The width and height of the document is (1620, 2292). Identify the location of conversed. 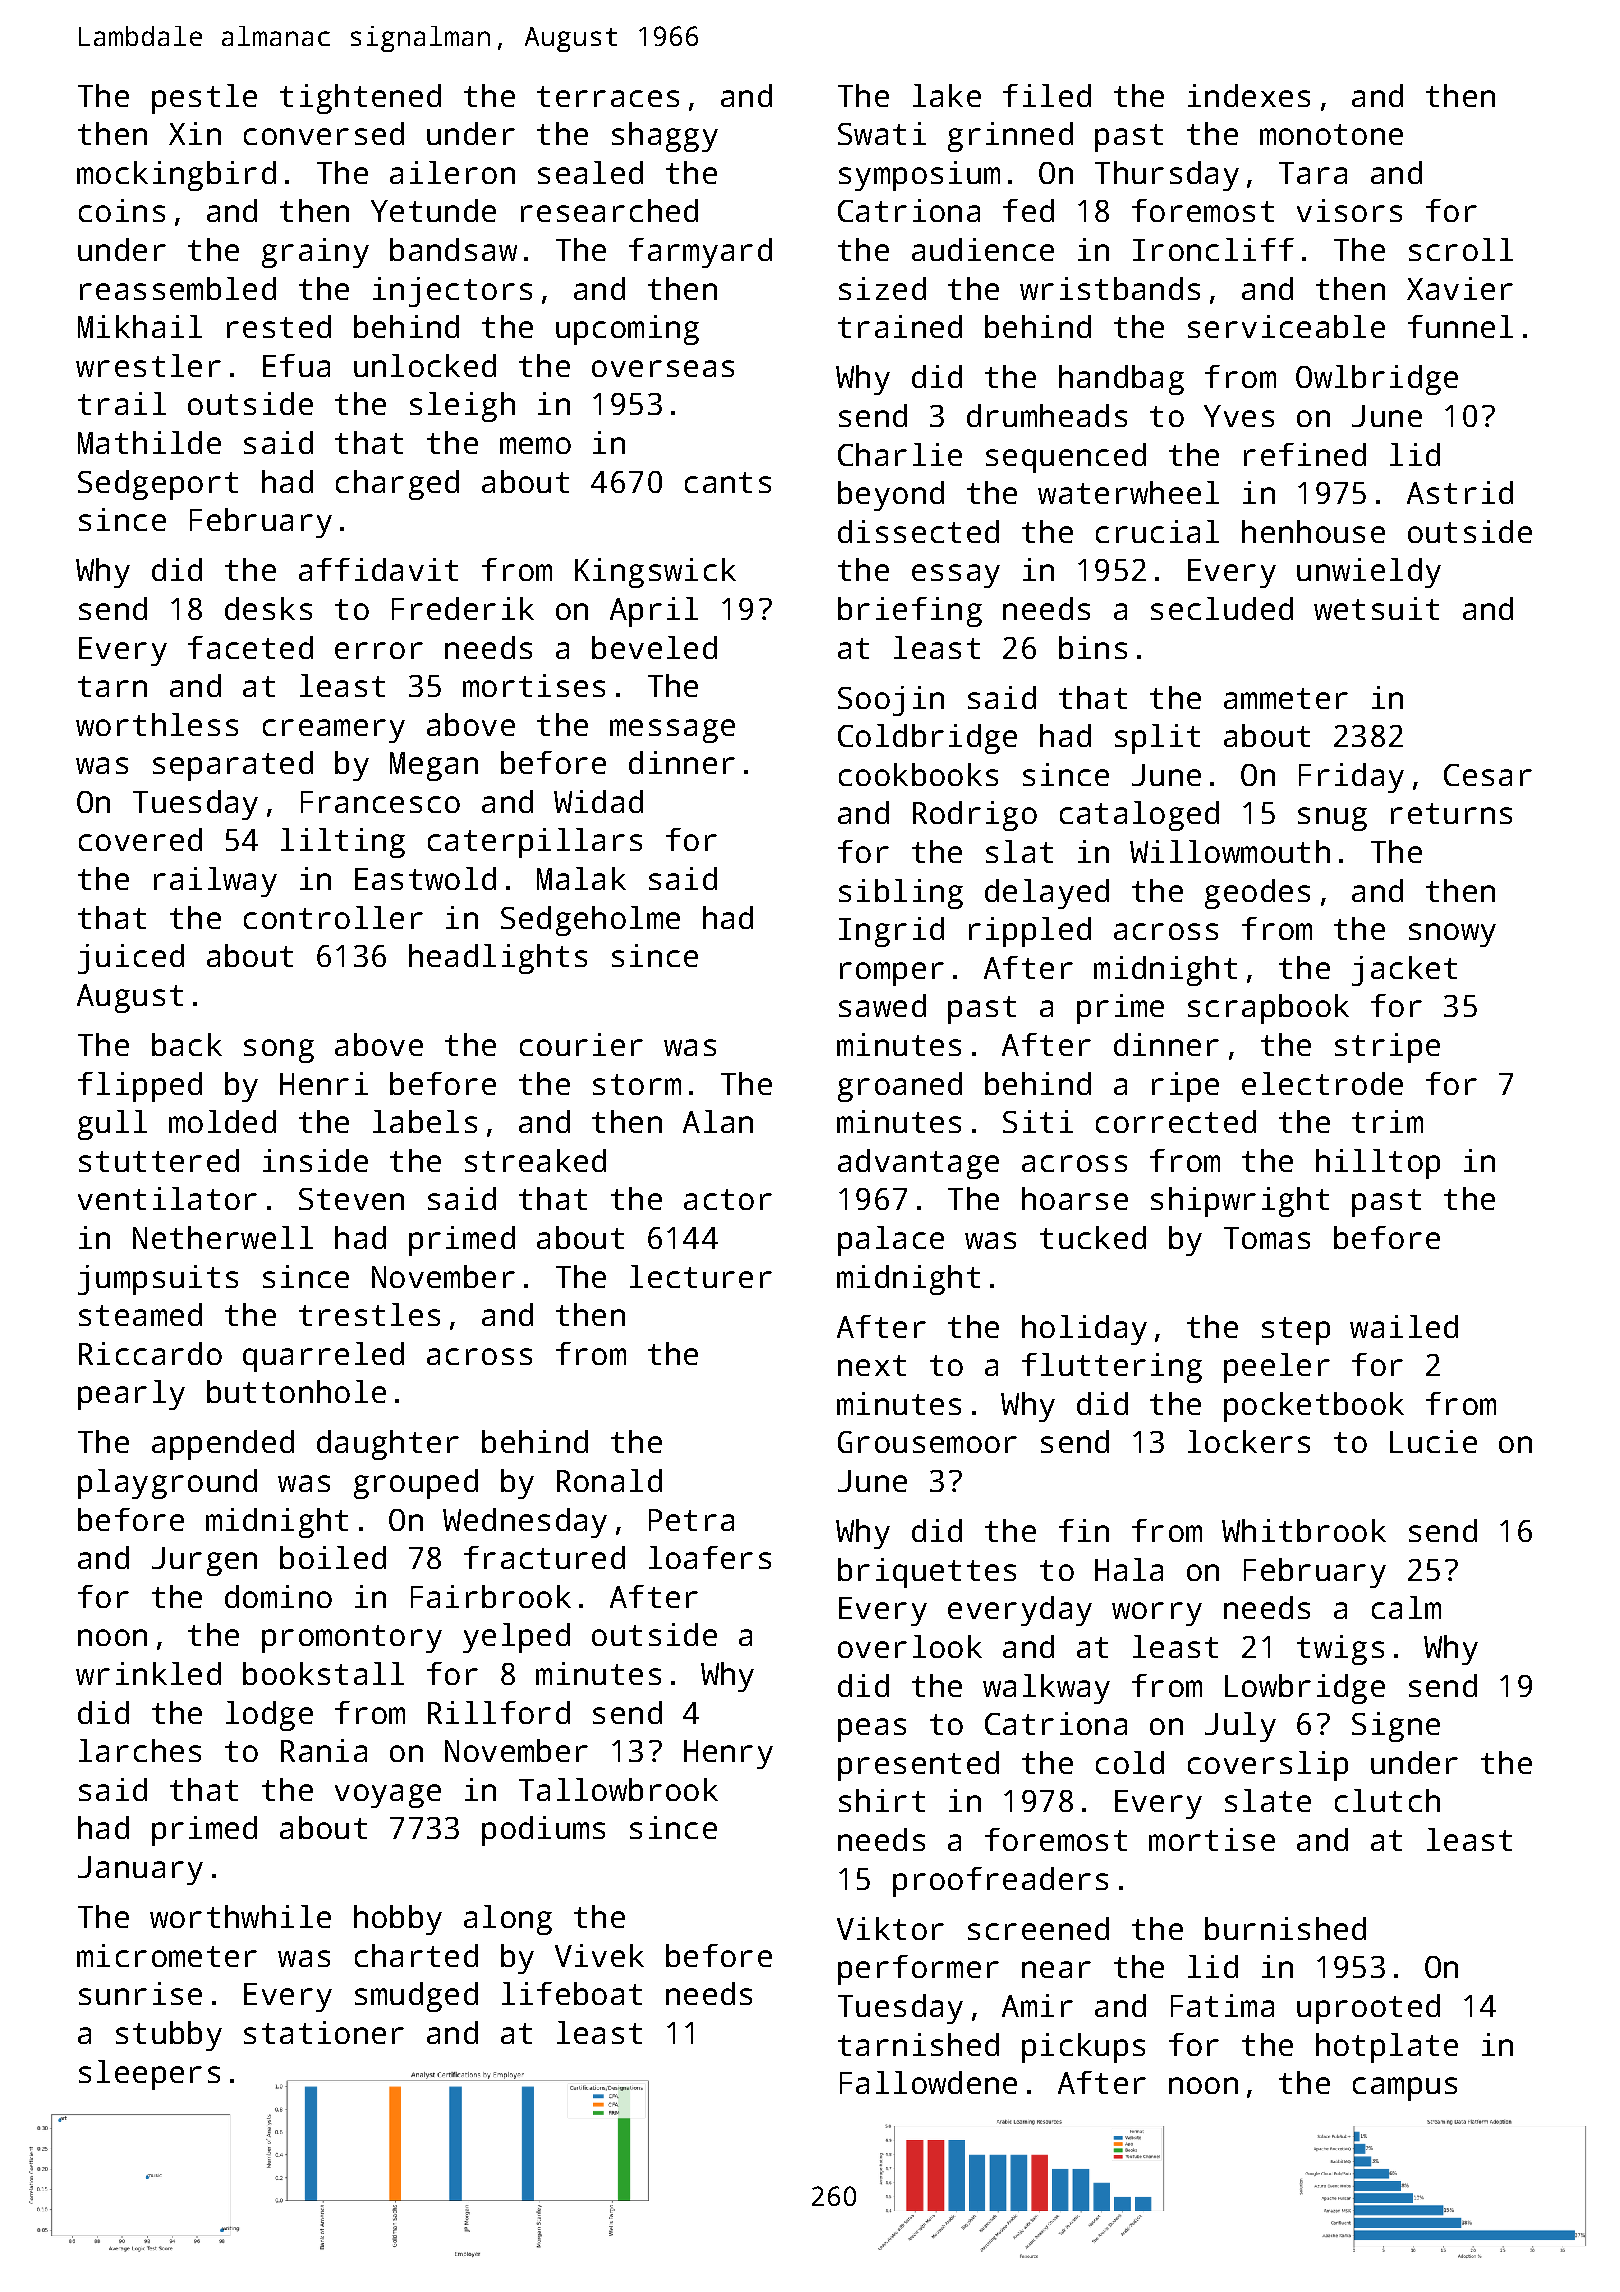
(324, 133).
